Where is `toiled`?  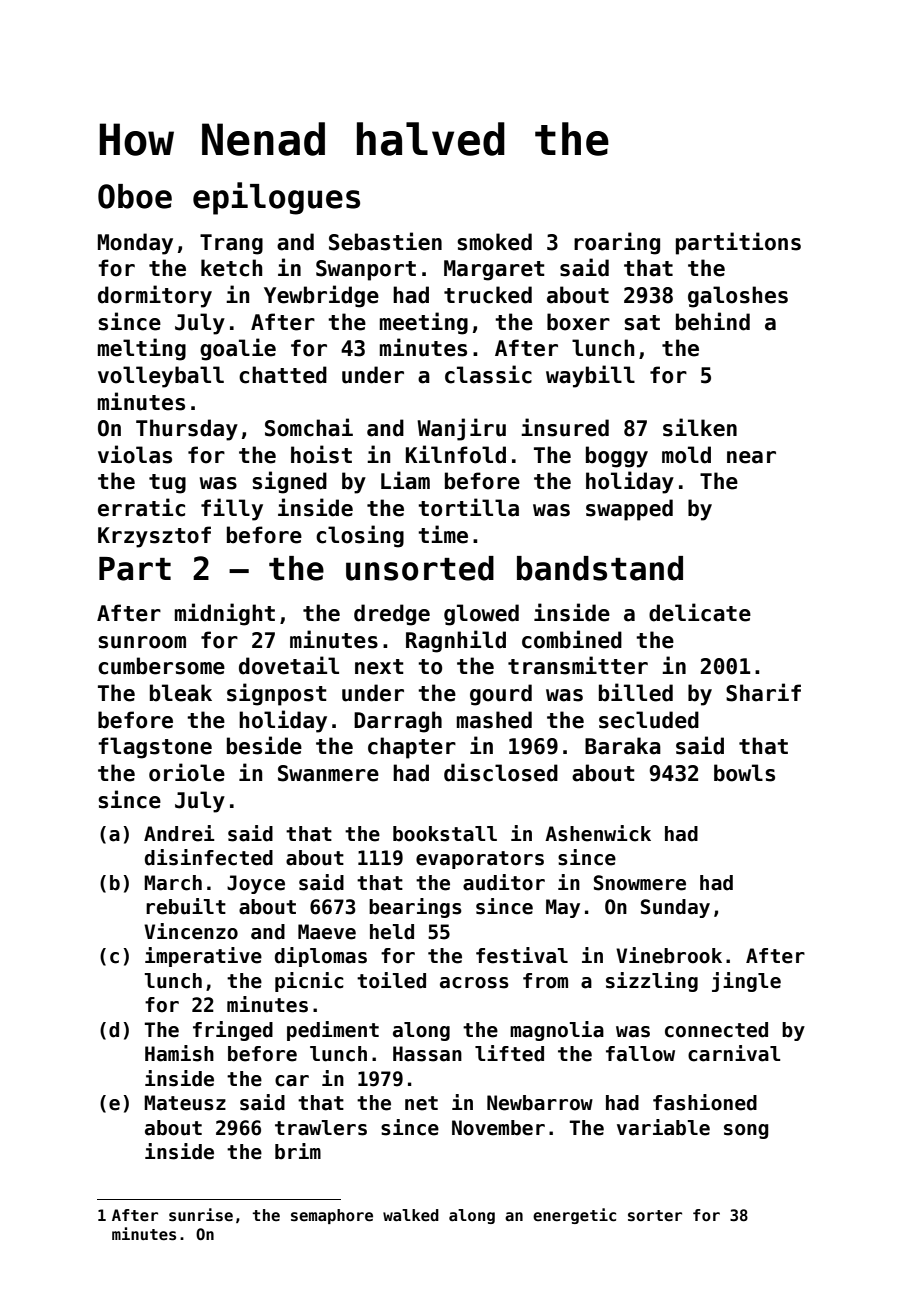 toiled is located at coordinates (391, 980).
